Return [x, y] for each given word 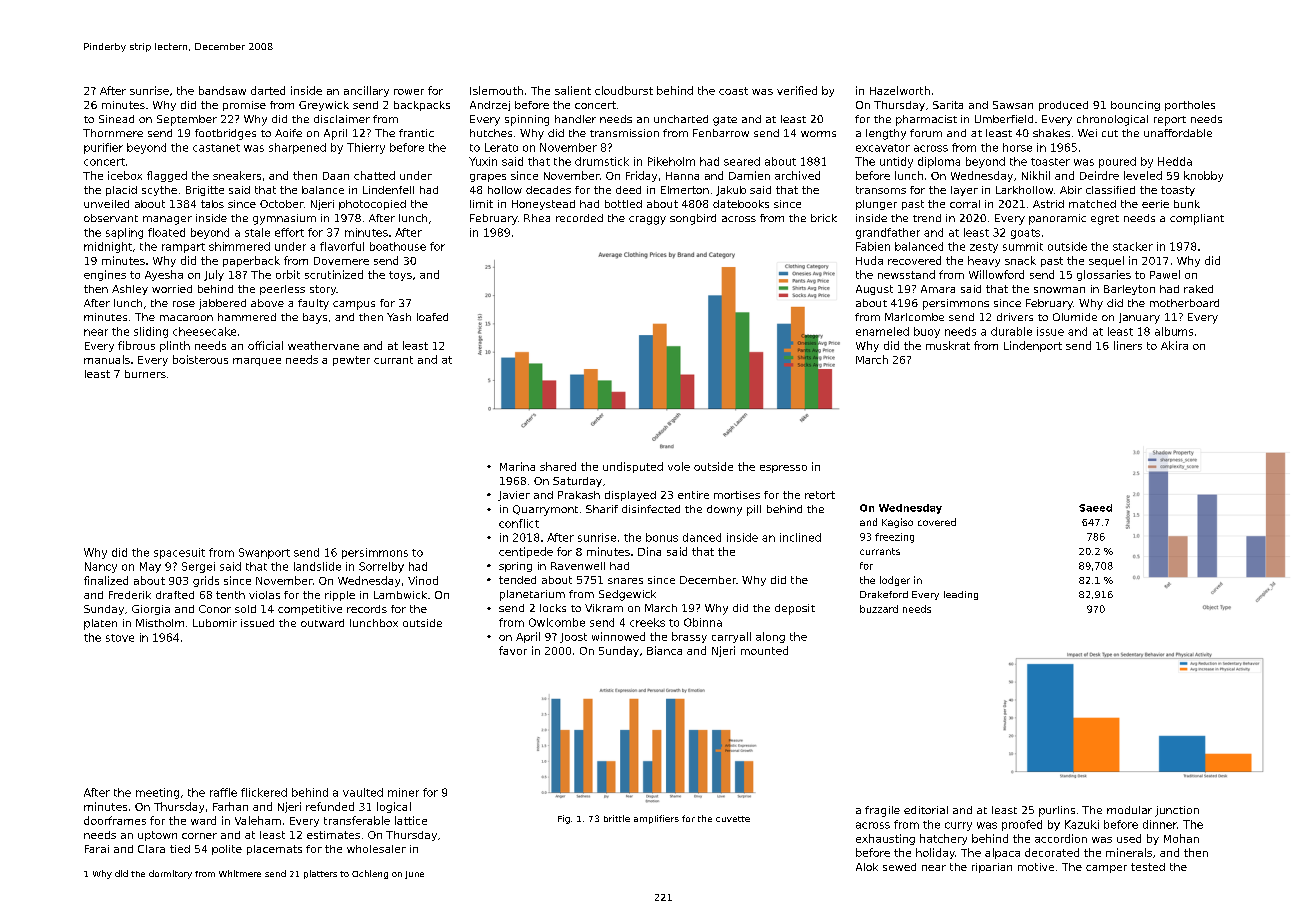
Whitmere [240, 873]
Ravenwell [578, 566]
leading [961, 595]
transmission [624, 133]
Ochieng [370, 874]
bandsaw [222, 90]
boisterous [200, 359]
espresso [783, 469]
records [367, 609]
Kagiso [897, 523]
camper [1106, 869]
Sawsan [1013, 105]
